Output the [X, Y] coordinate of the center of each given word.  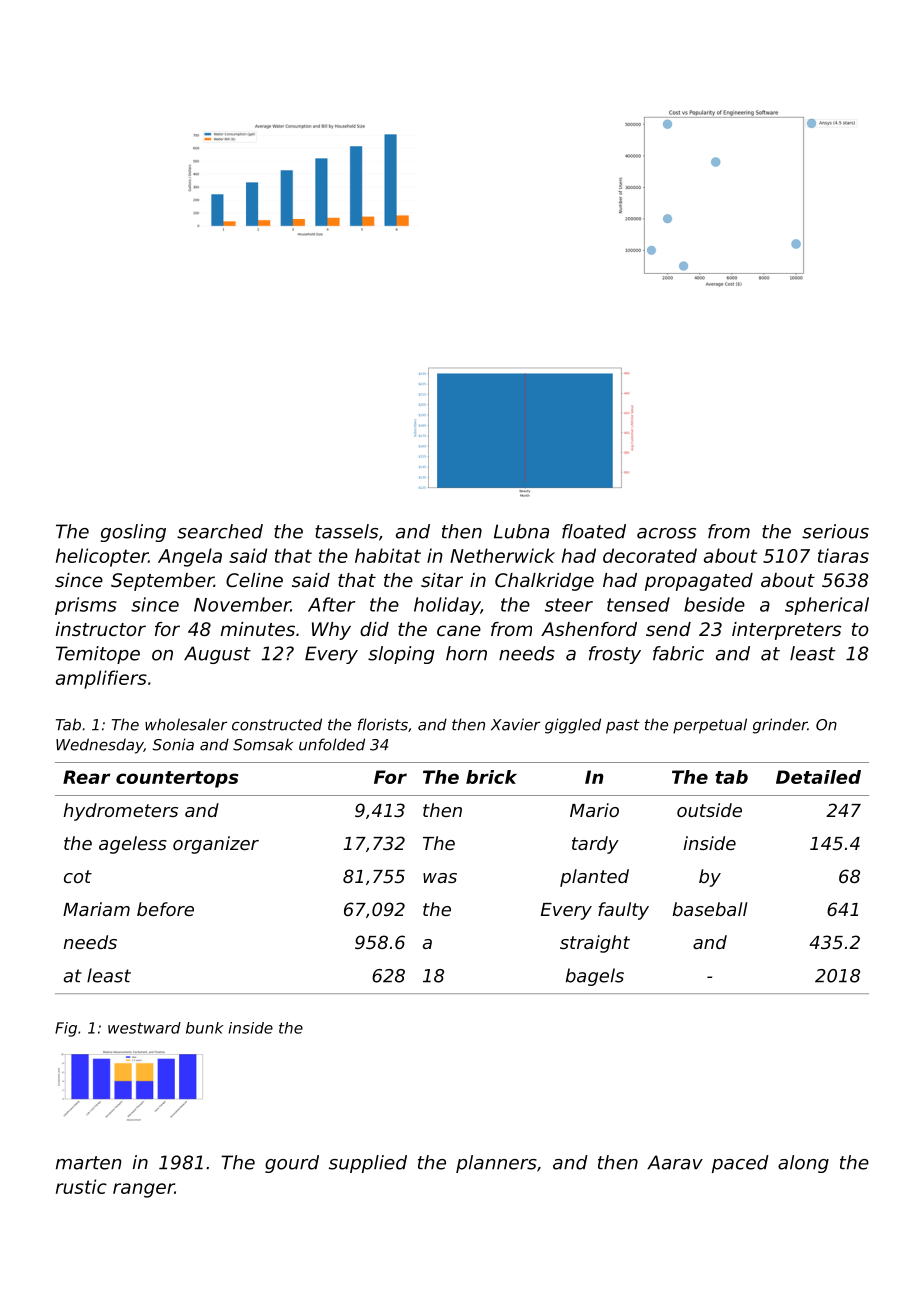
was [440, 878]
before [165, 909]
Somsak [263, 744]
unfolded [332, 744]
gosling [133, 533]
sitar [442, 580]
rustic [81, 1186]
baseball [710, 909]
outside [709, 810]
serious [835, 531]
